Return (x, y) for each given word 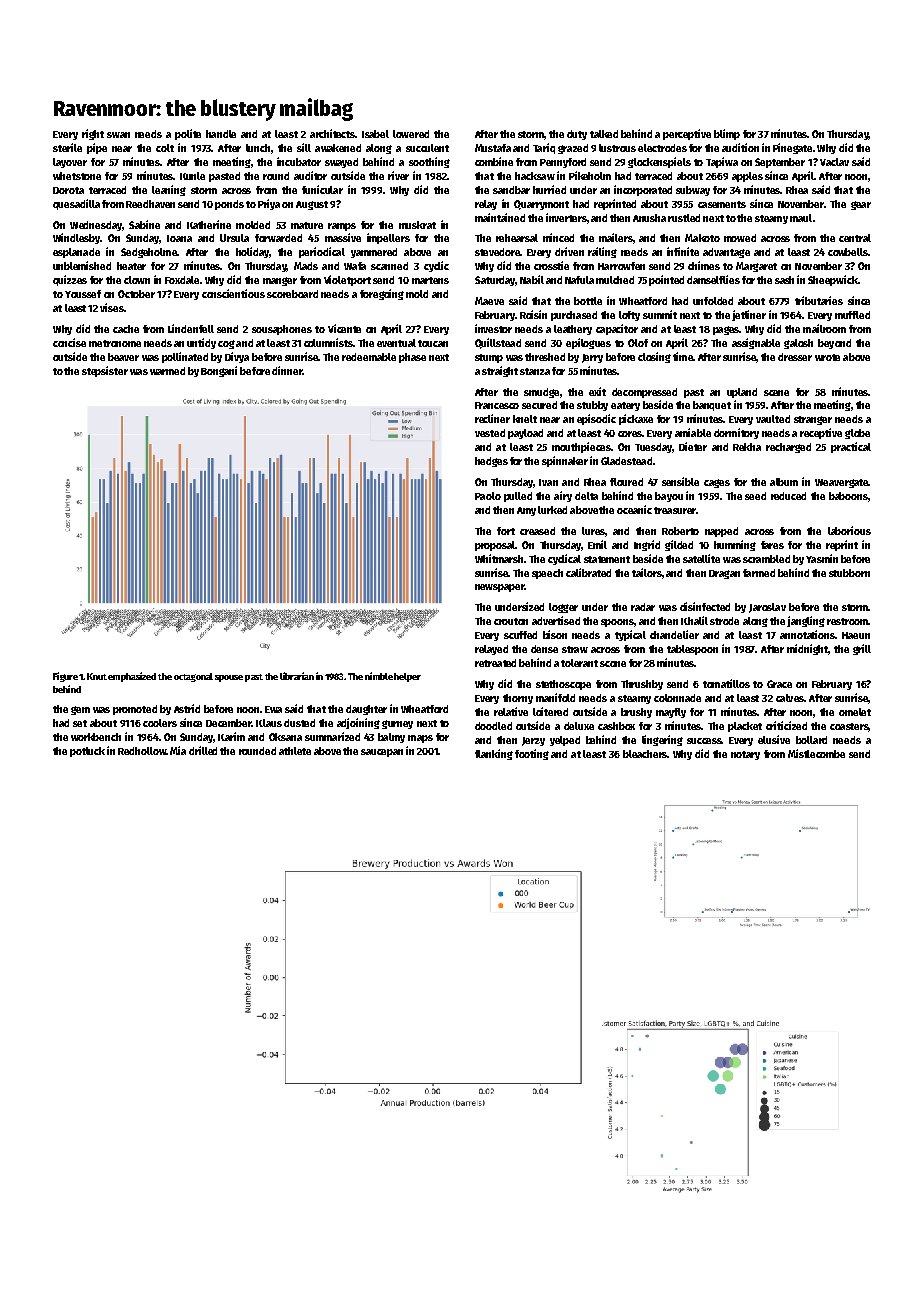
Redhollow (142, 751)
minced (558, 237)
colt (165, 148)
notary (745, 755)
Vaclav (834, 162)
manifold (555, 697)
